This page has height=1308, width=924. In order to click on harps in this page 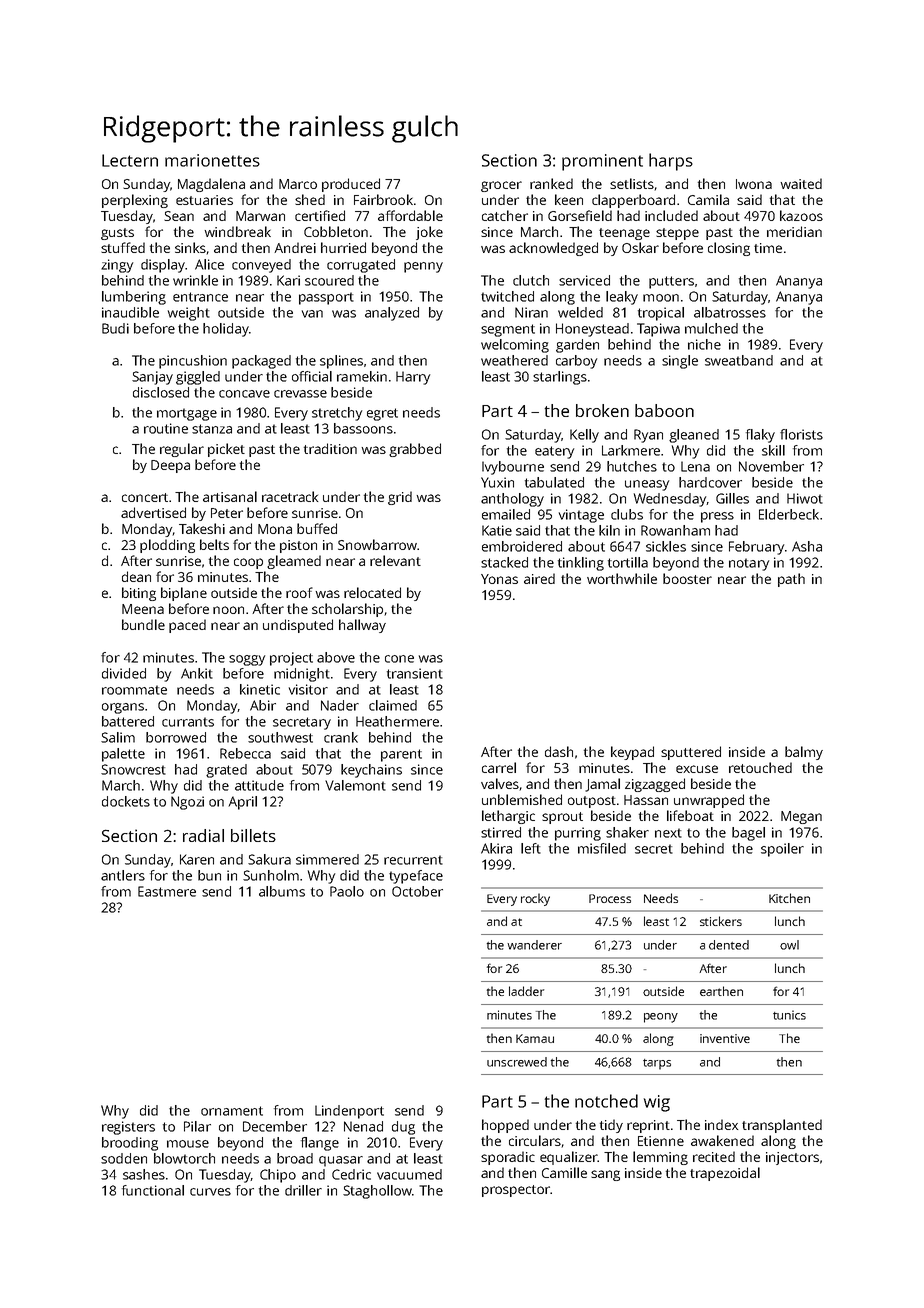, I will do `click(671, 162)`.
